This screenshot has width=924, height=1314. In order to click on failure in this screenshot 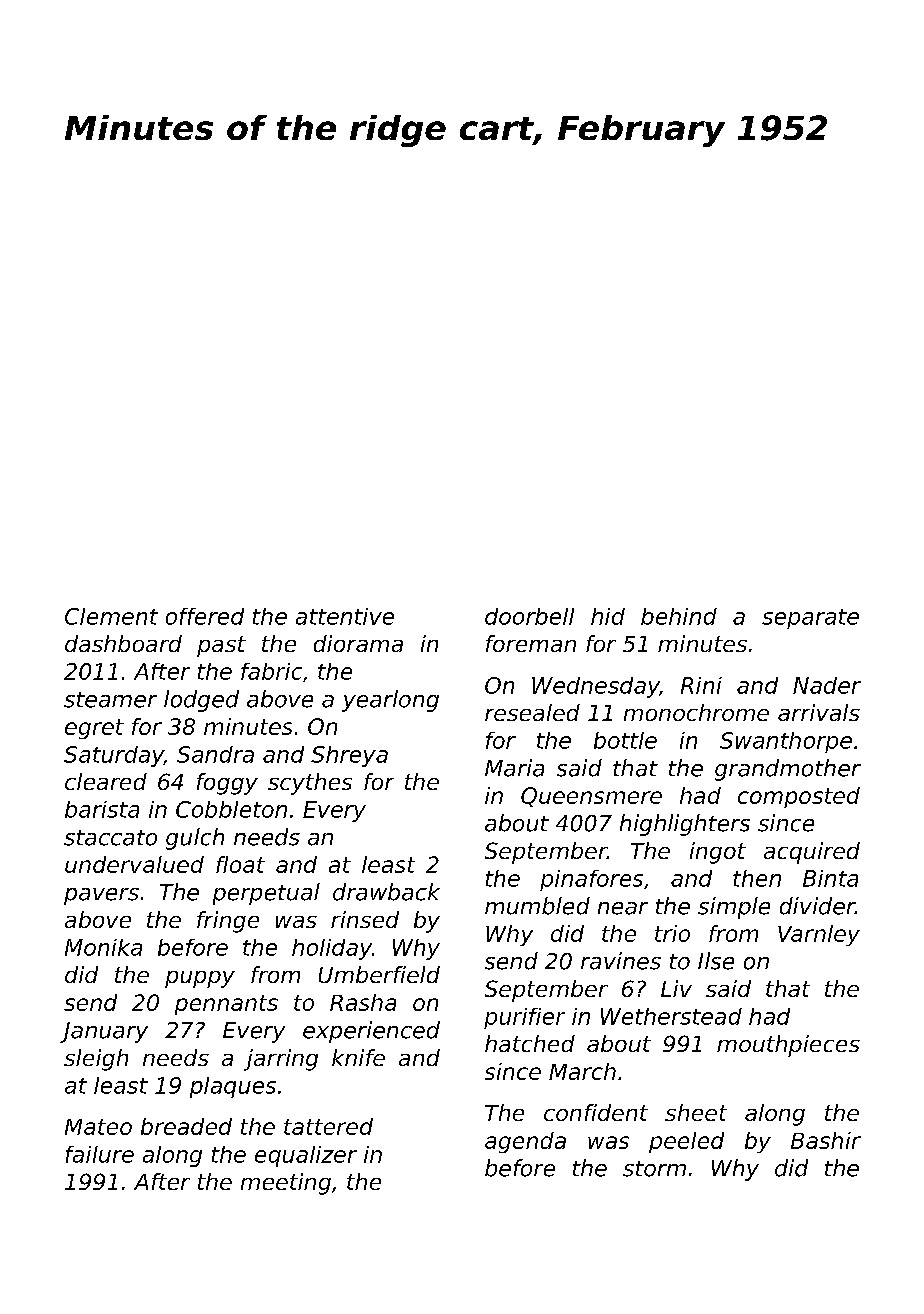, I will do `click(100, 1154)`.
